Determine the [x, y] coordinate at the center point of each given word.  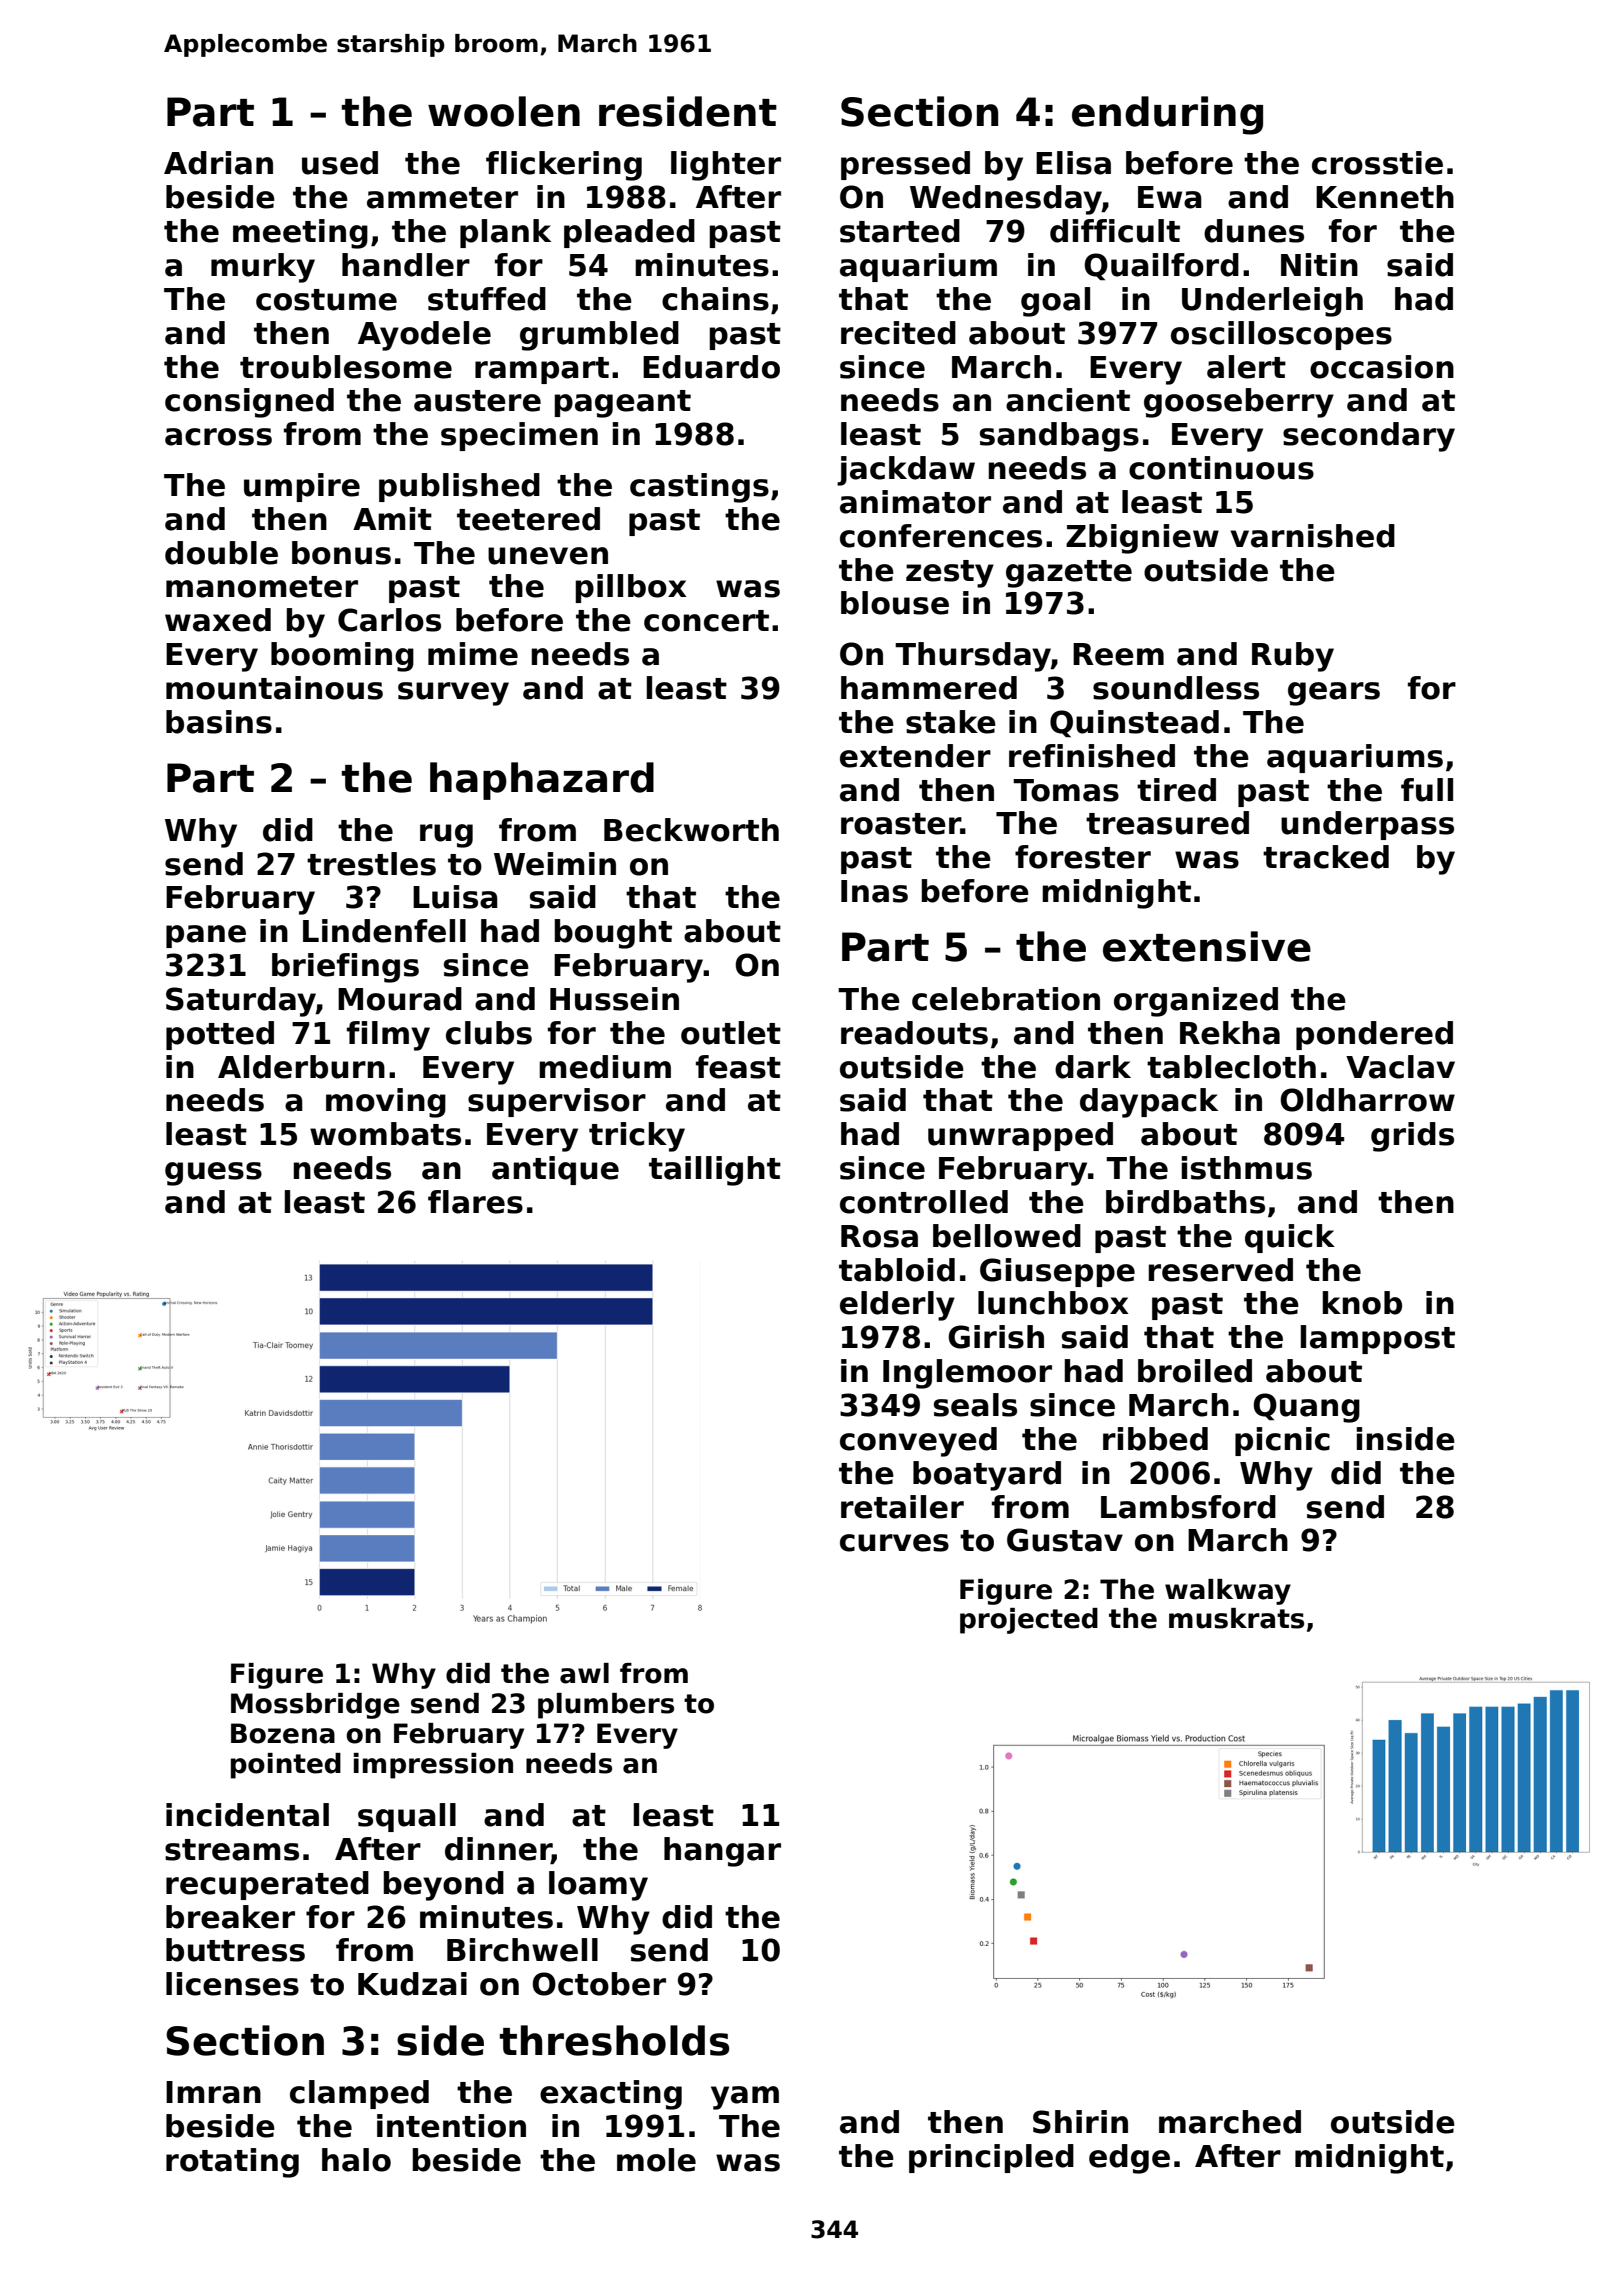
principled [991, 2158]
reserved [1220, 1270]
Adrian [218, 163]
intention [451, 2126]
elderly [897, 1306]
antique [555, 1170]
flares [475, 1202]
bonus [341, 553]
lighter [726, 166]
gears [1334, 694]
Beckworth [691, 830]
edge [1129, 2159]
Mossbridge [315, 1706]
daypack [1149, 1103]
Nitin [1319, 264]
